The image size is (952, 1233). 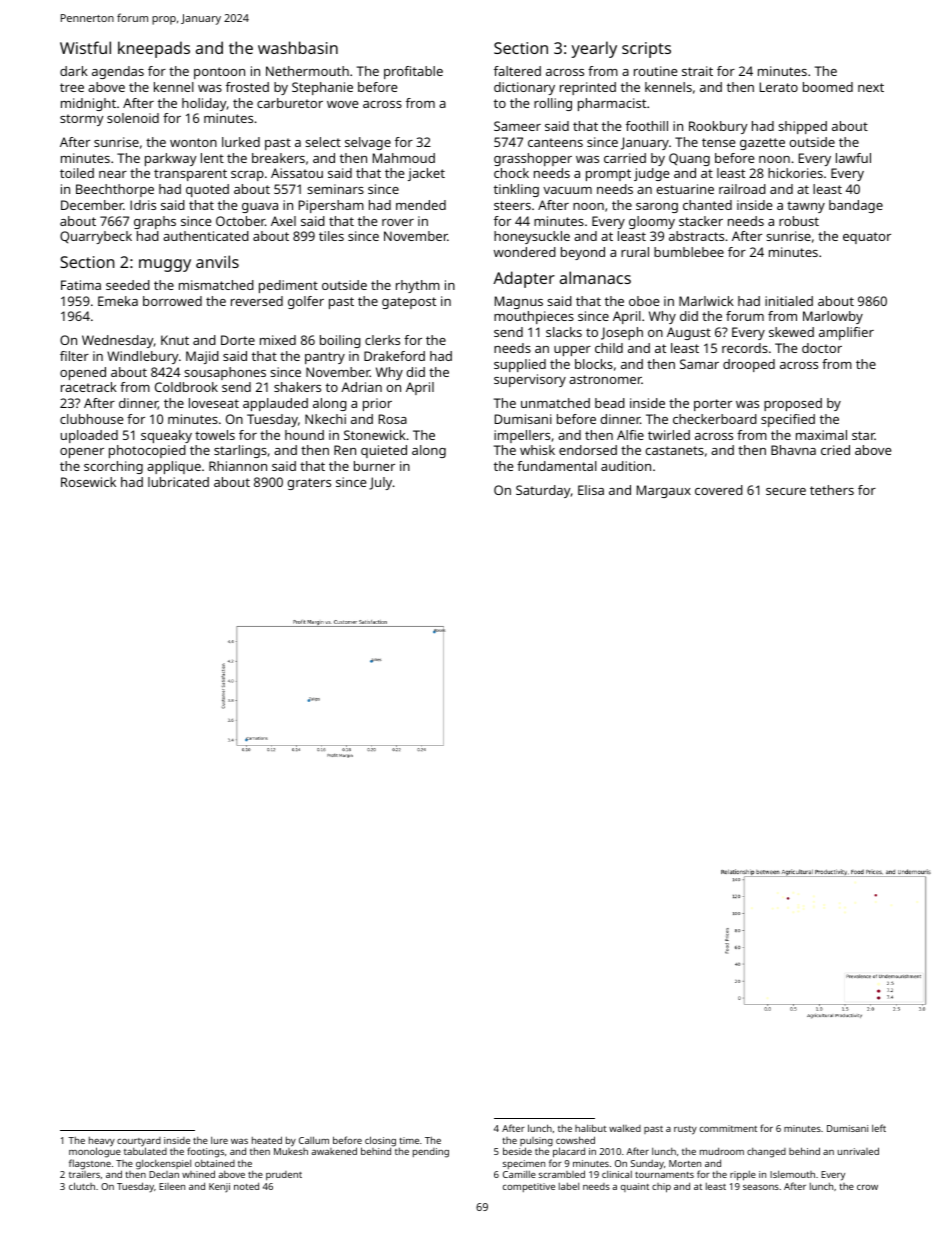 What do you see at coordinates (664, 1175) in the image?
I see `tournaments` at bounding box center [664, 1175].
